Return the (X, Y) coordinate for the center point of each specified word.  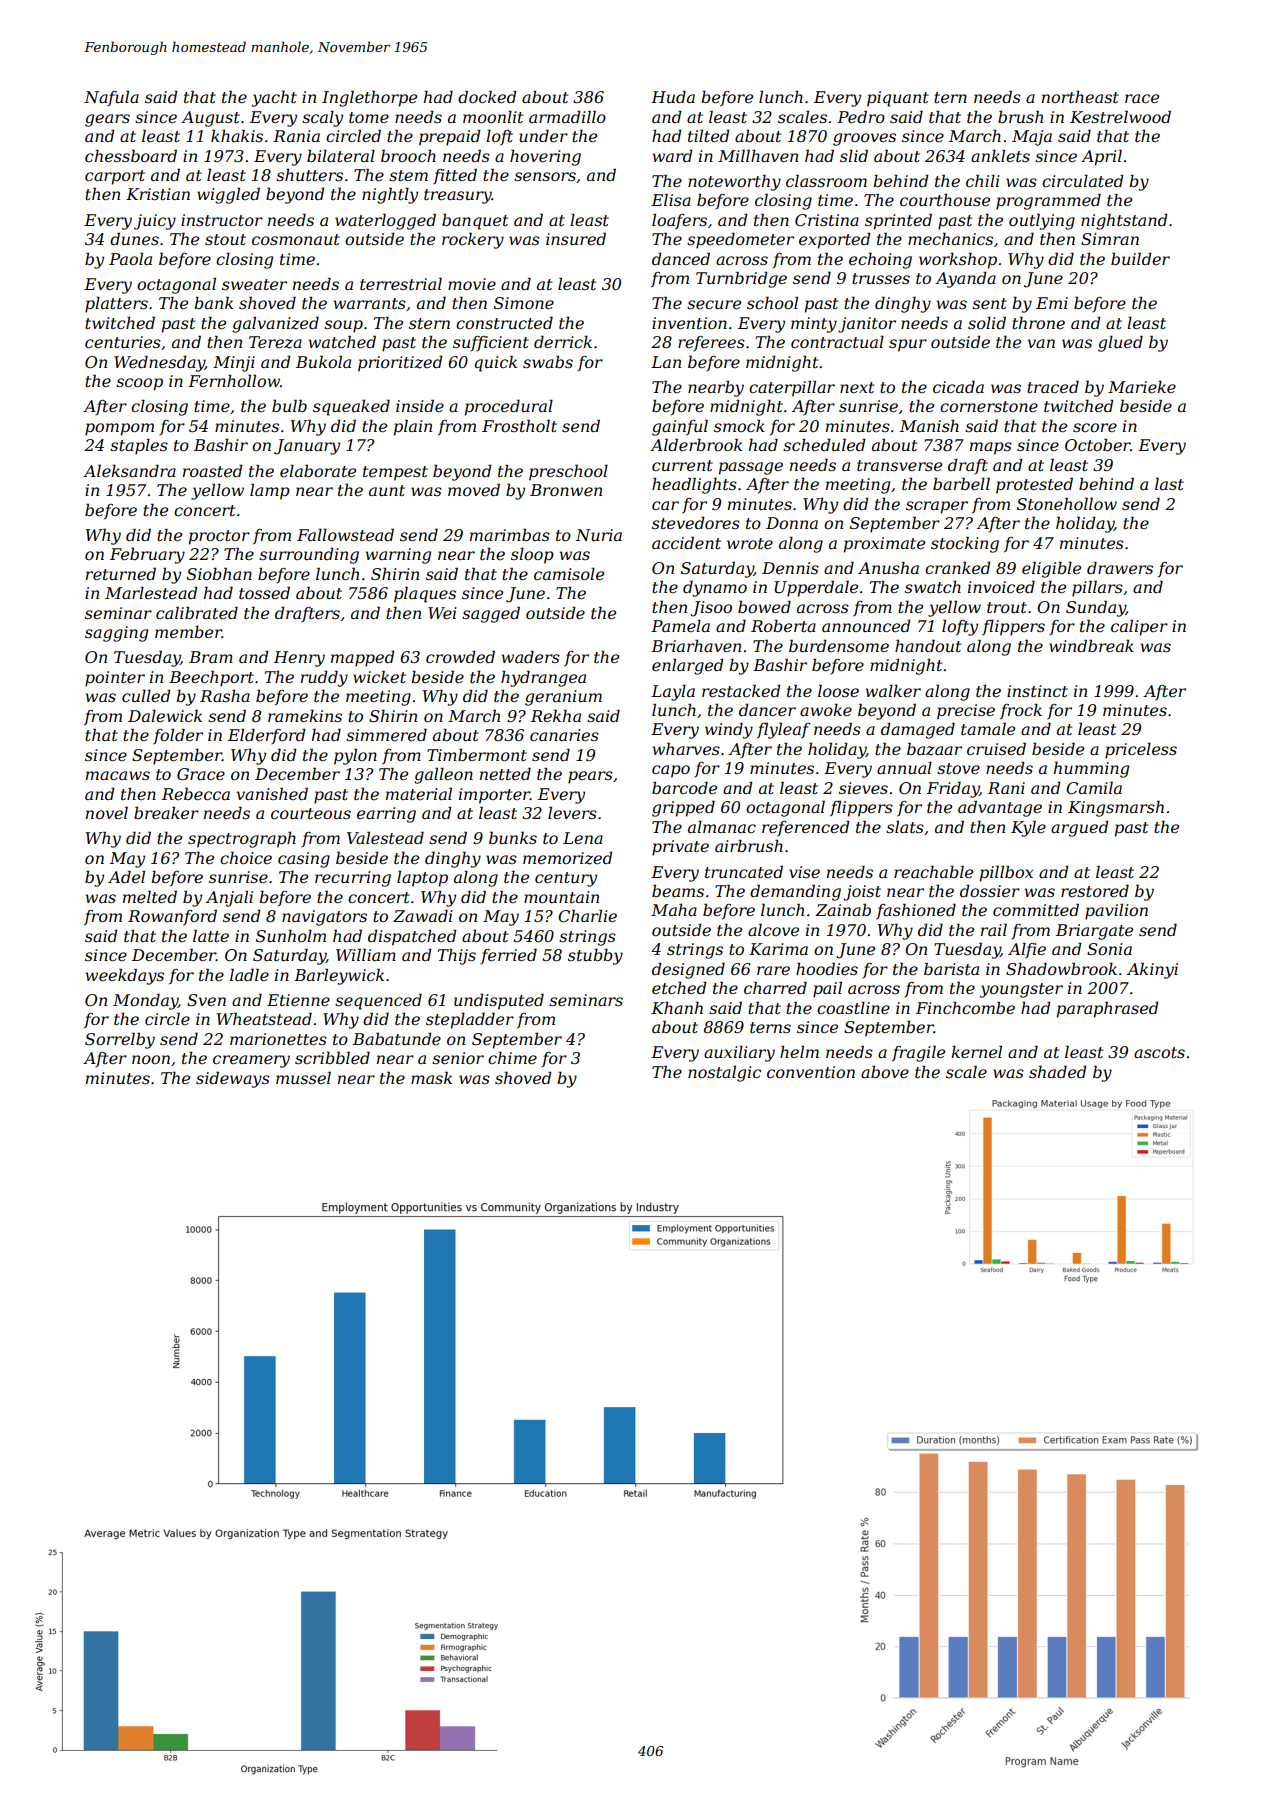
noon (151, 1059)
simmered (386, 734)
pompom (119, 429)
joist (862, 893)
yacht (274, 98)
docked (487, 96)
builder (1140, 258)
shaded (1058, 1071)
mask (431, 1077)
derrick (563, 341)
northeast (1080, 96)
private (680, 848)
